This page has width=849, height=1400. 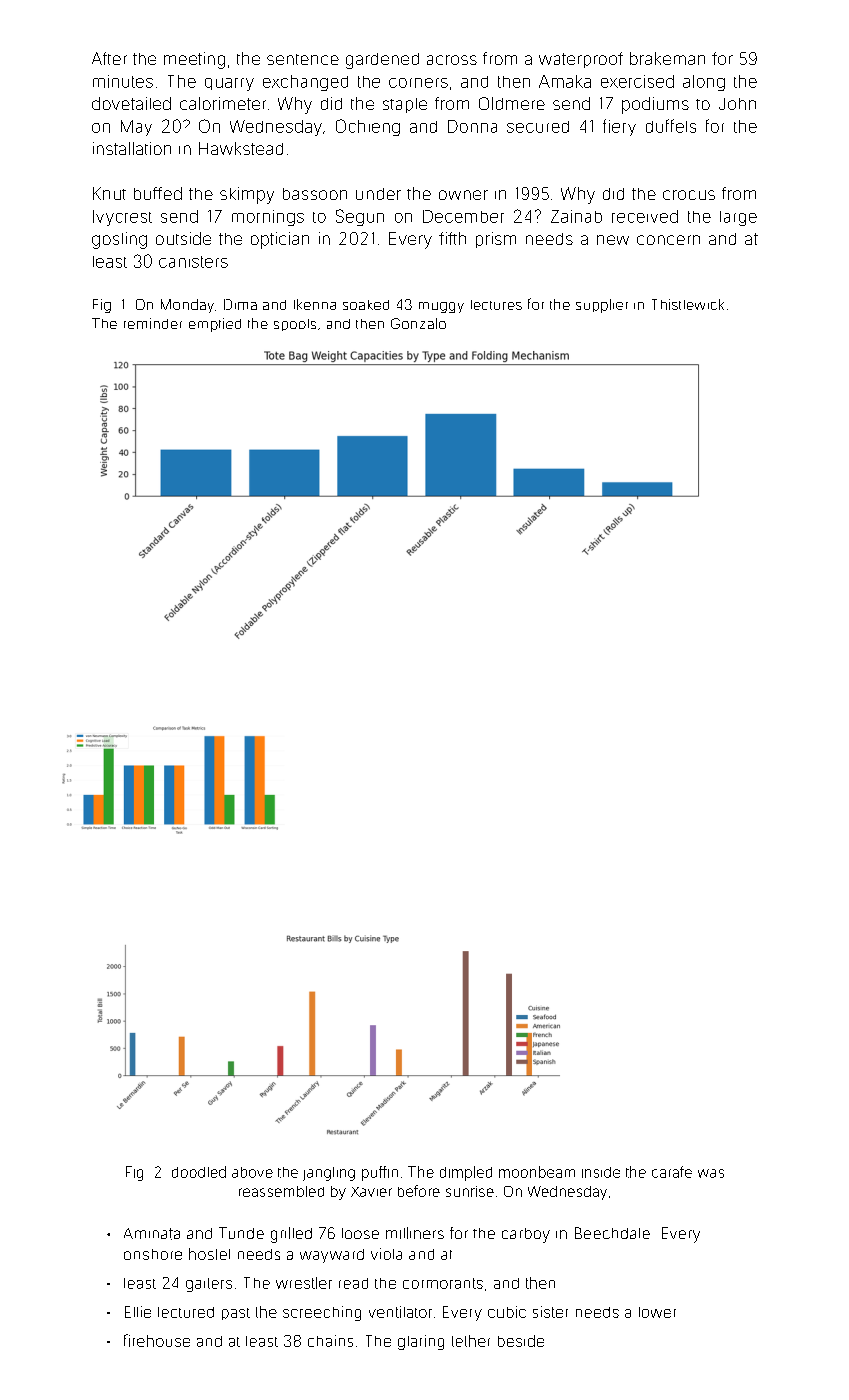 What do you see at coordinates (672, 1172) in the page?
I see `carafe` at bounding box center [672, 1172].
